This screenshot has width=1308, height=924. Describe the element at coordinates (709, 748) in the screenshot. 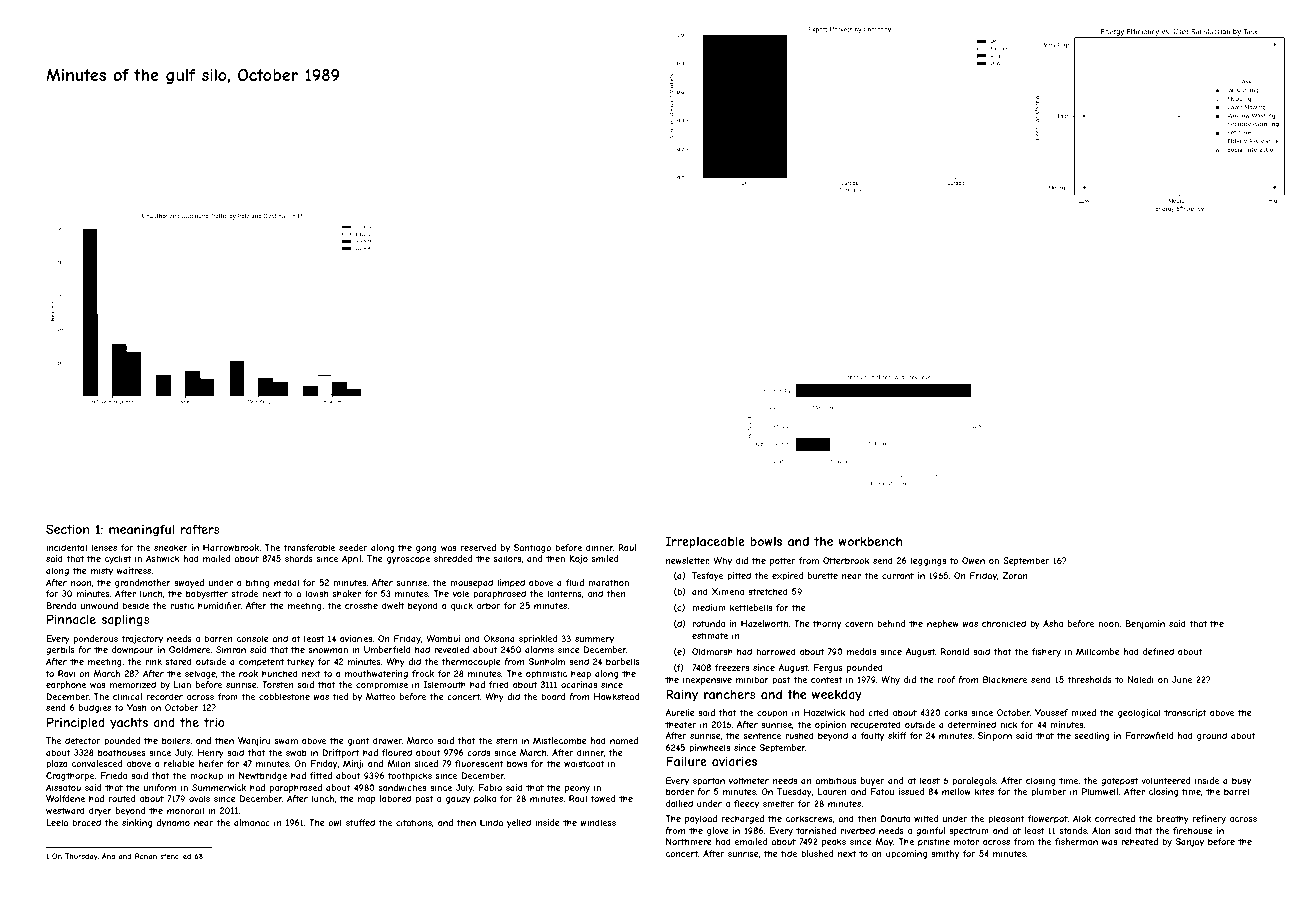

I see `pinwheels` at that location.
